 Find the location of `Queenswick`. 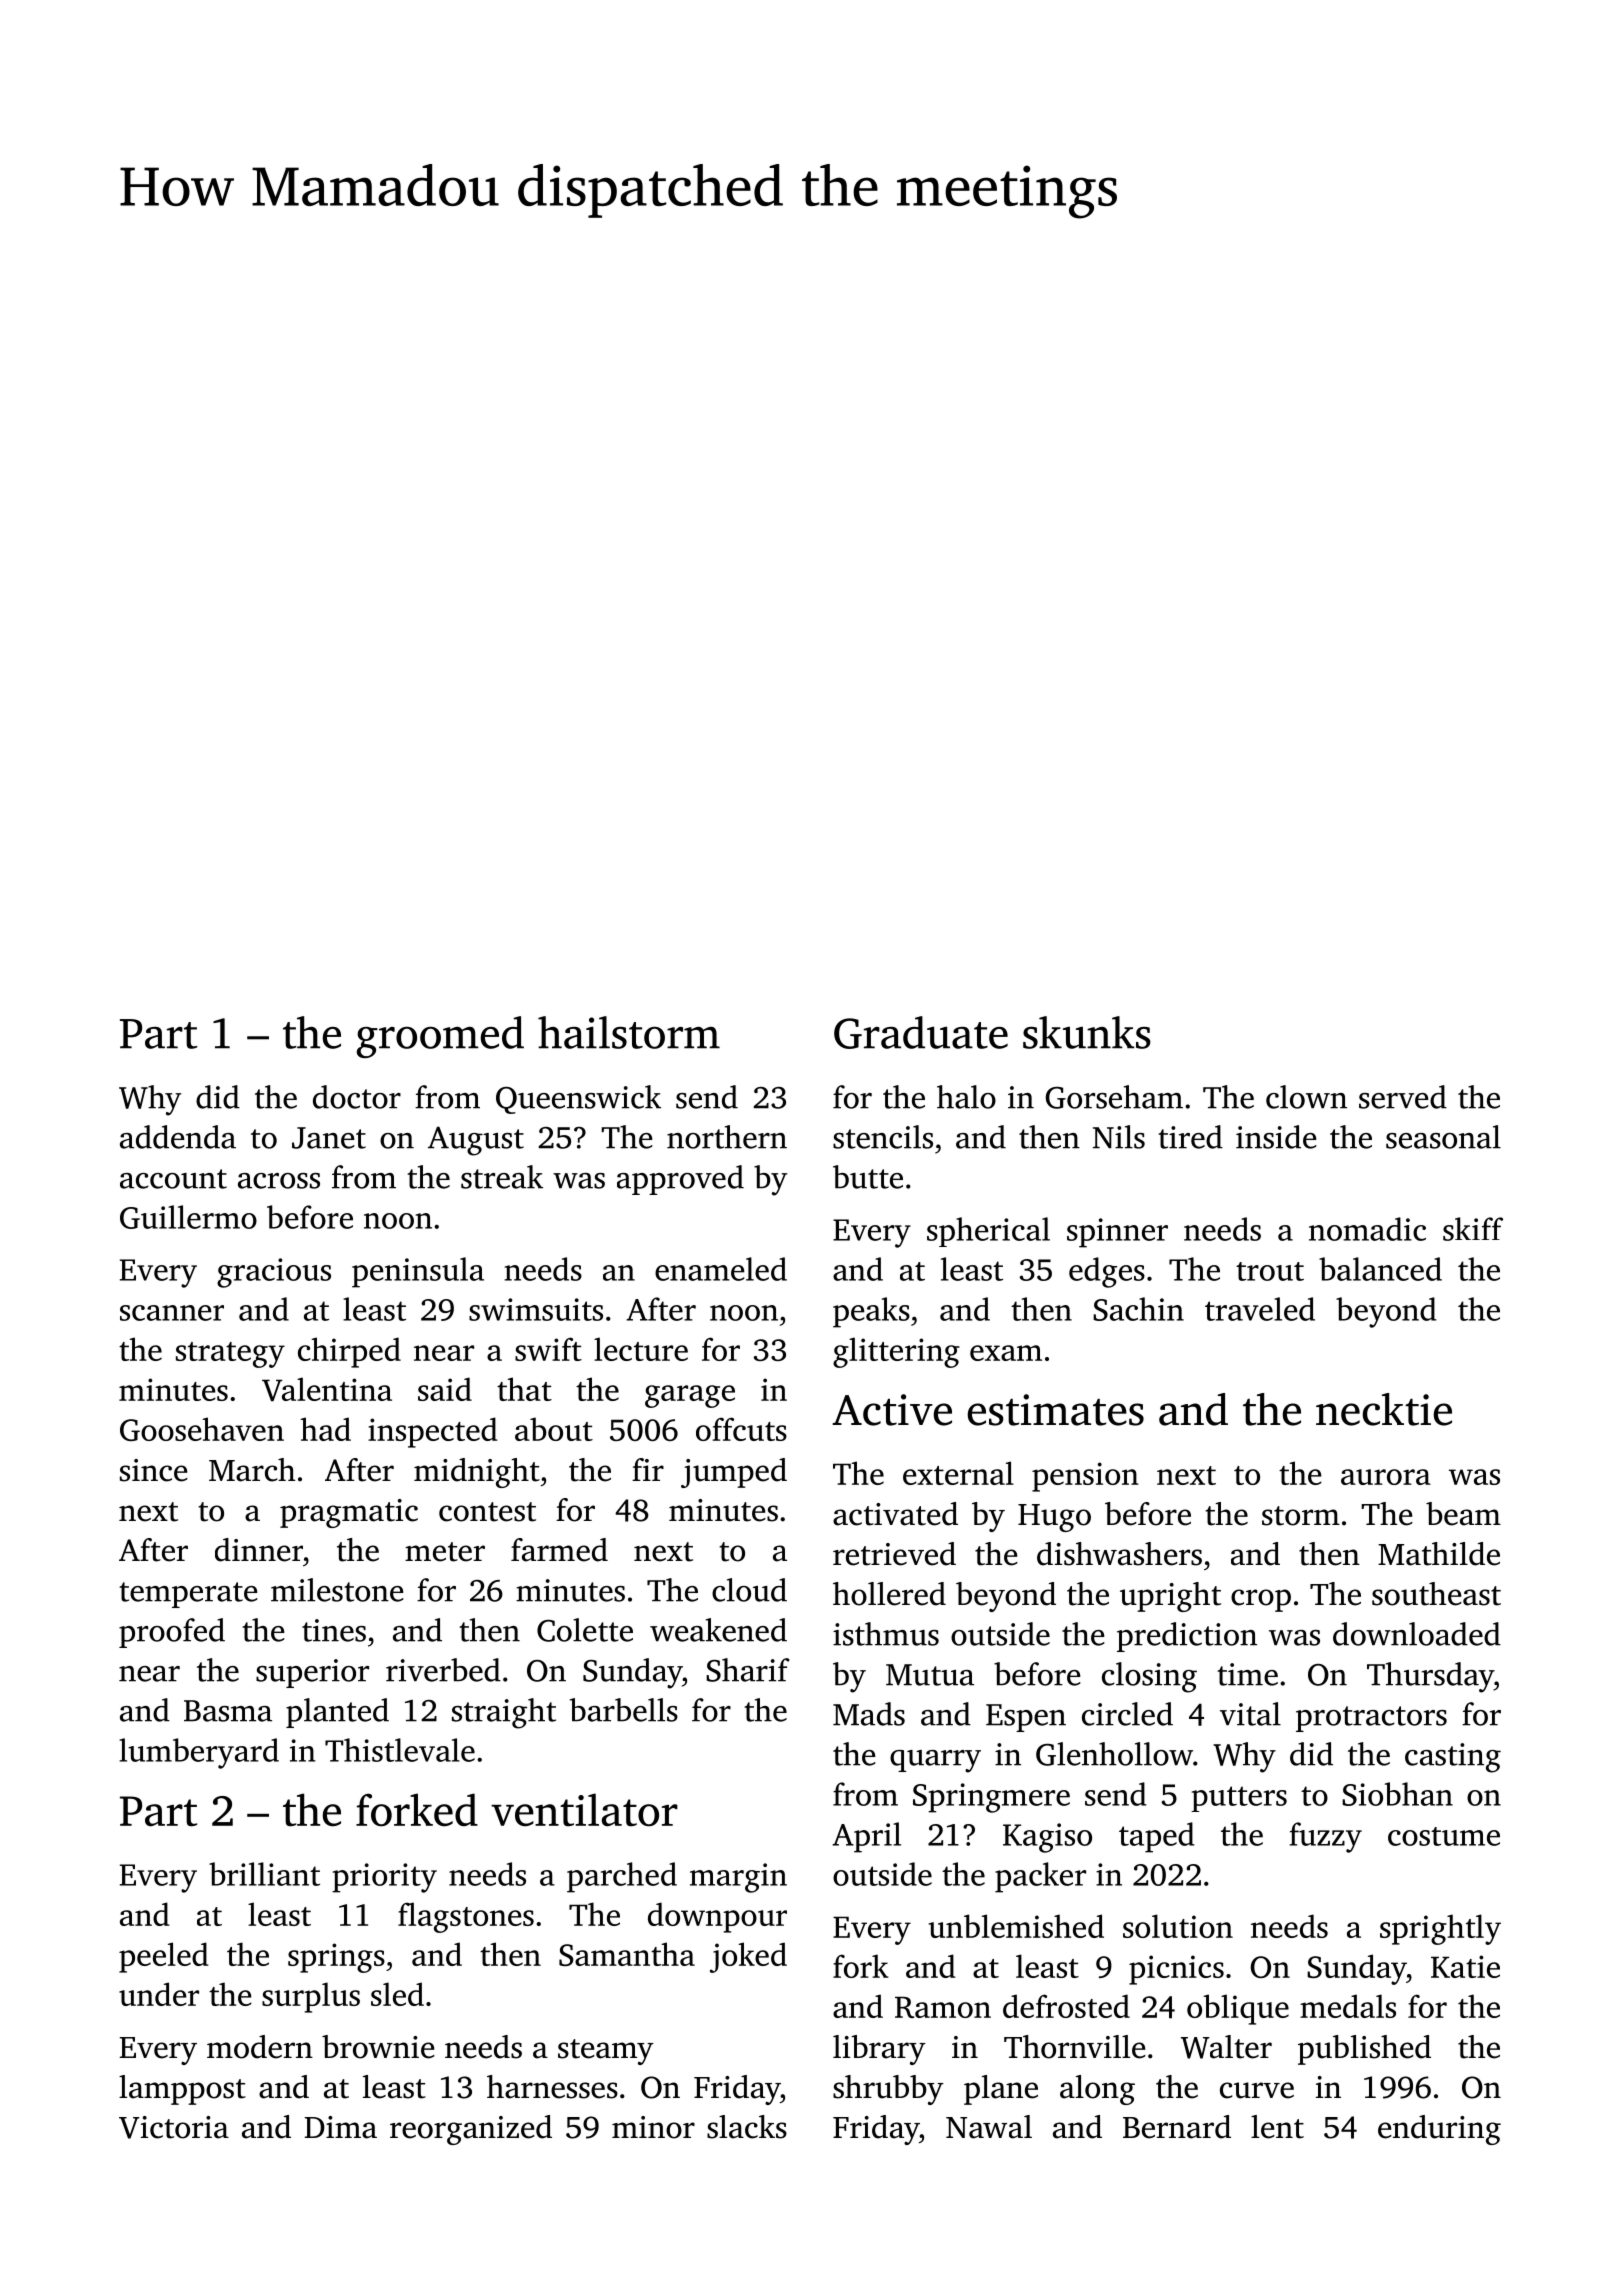

Queenswick is located at coordinates (578, 1099).
